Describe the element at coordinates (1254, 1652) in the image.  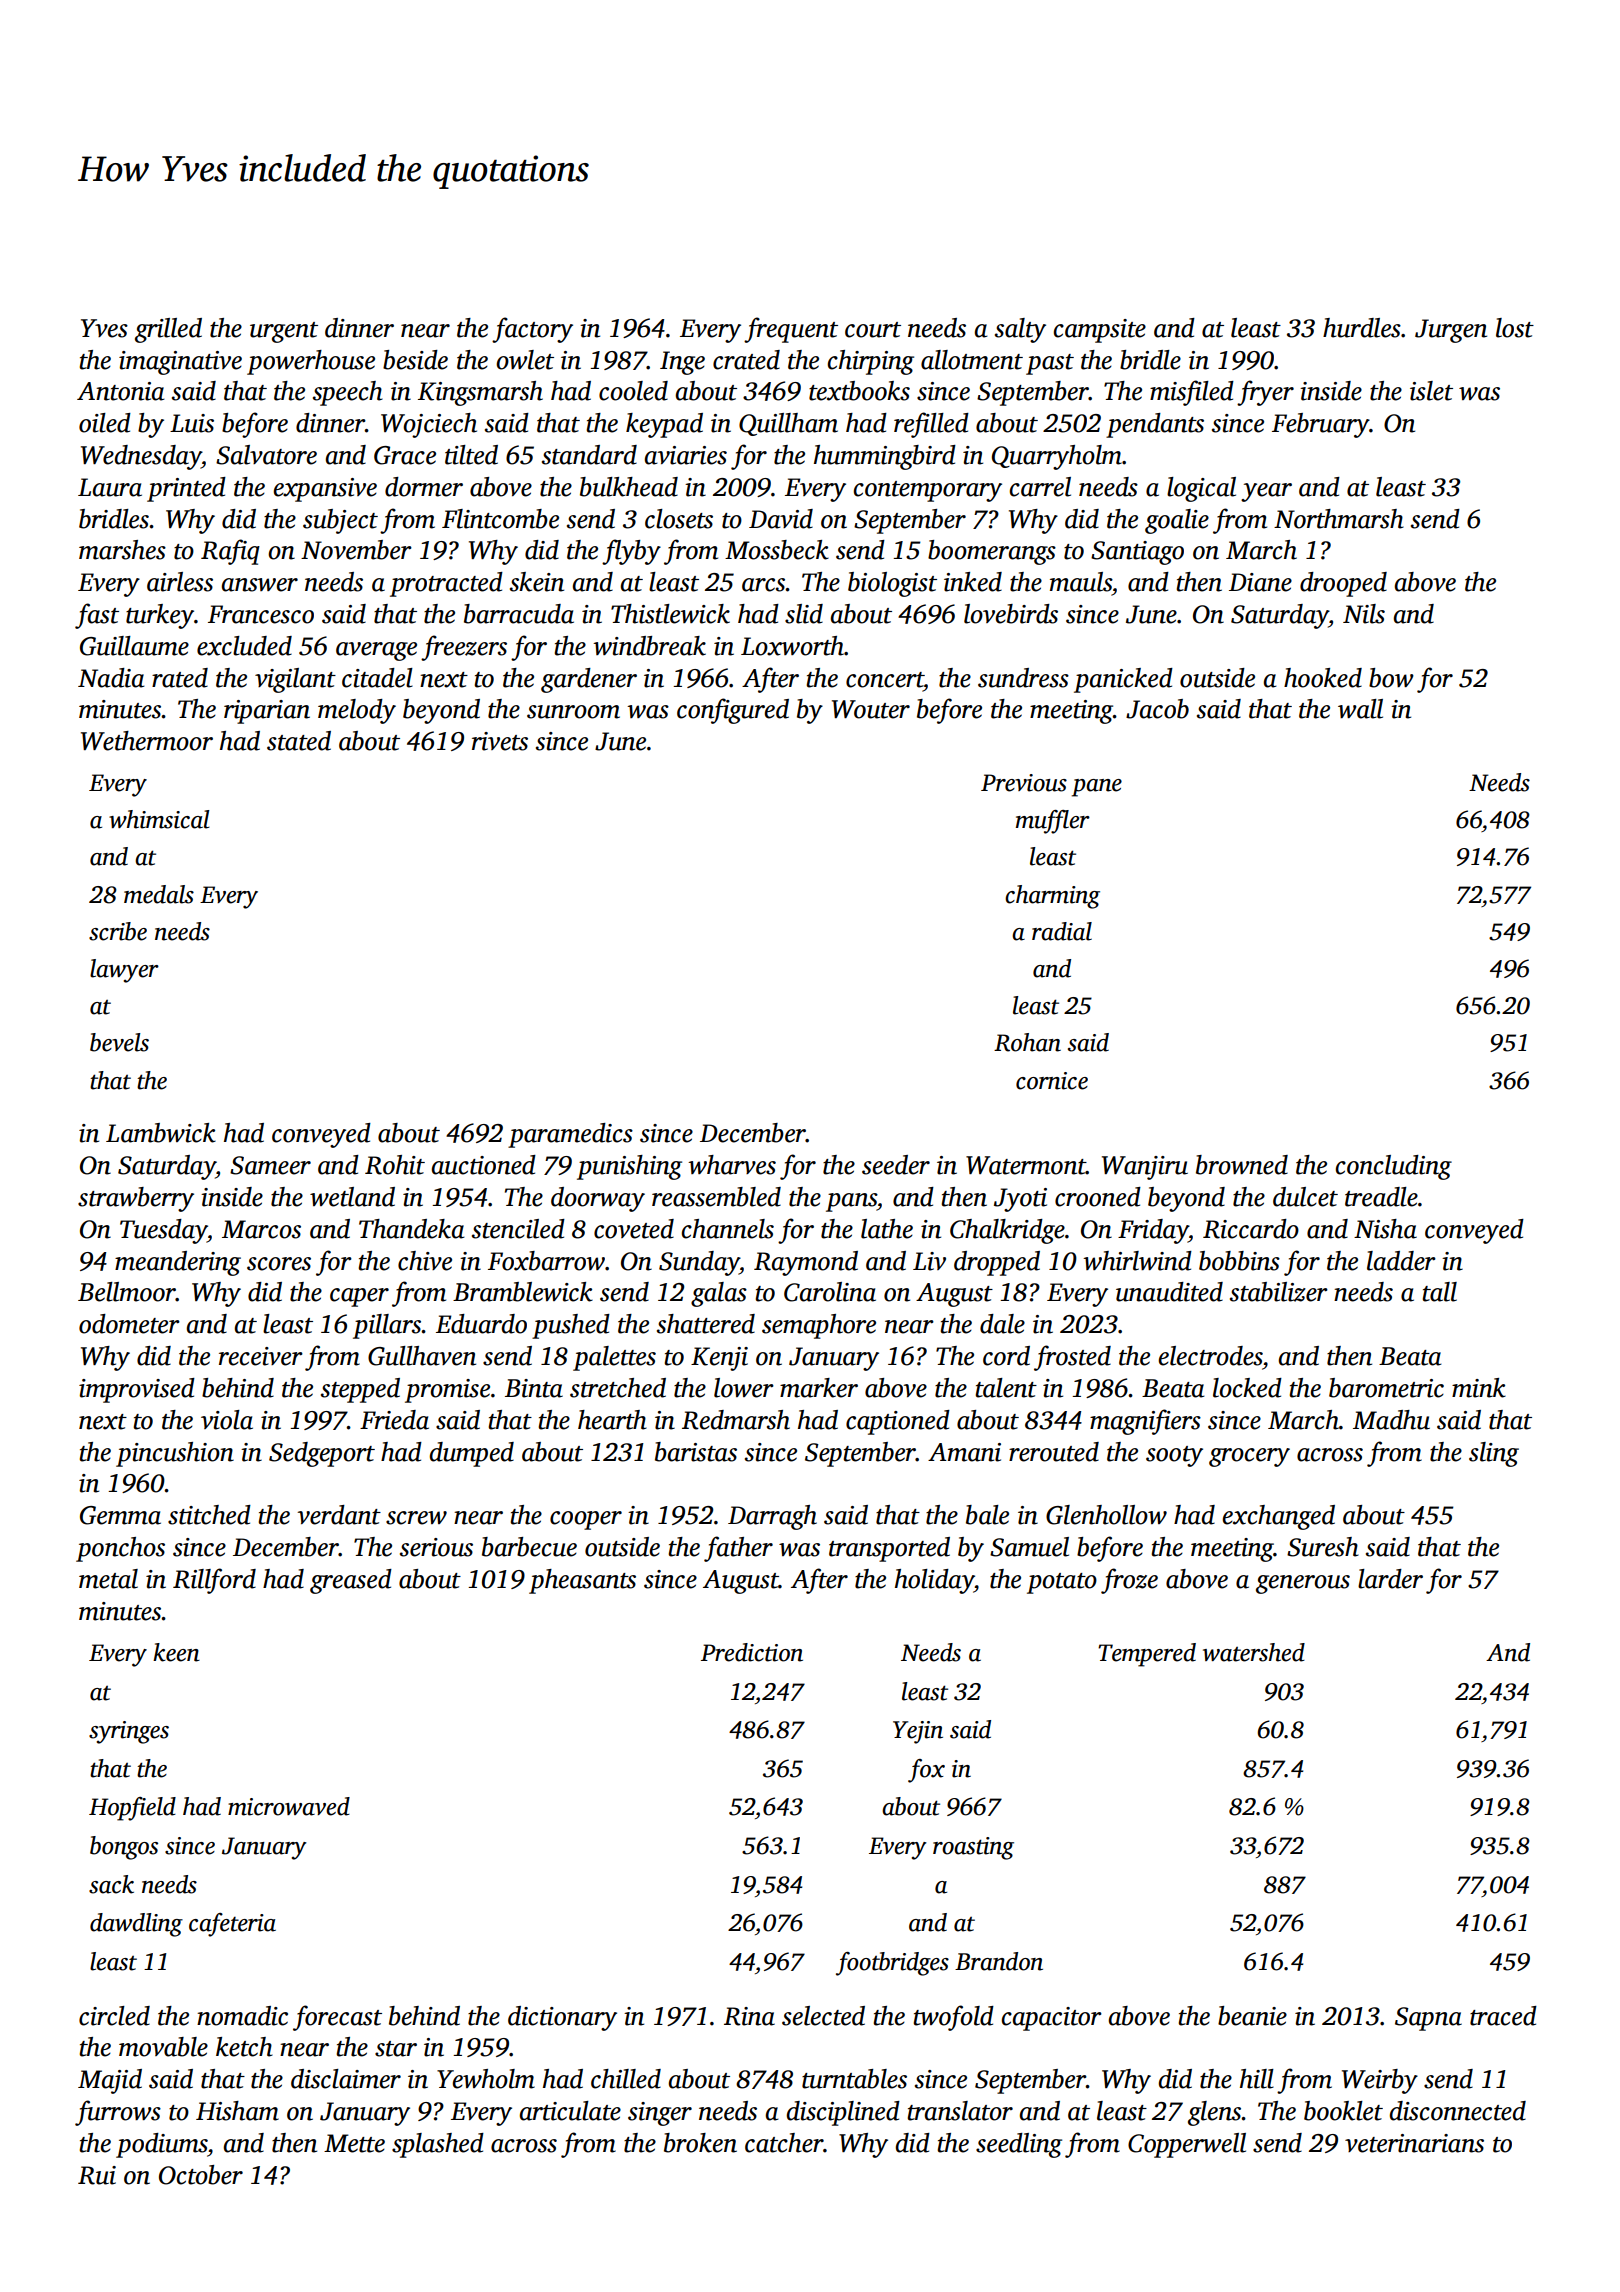
I see `watershed` at that location.
